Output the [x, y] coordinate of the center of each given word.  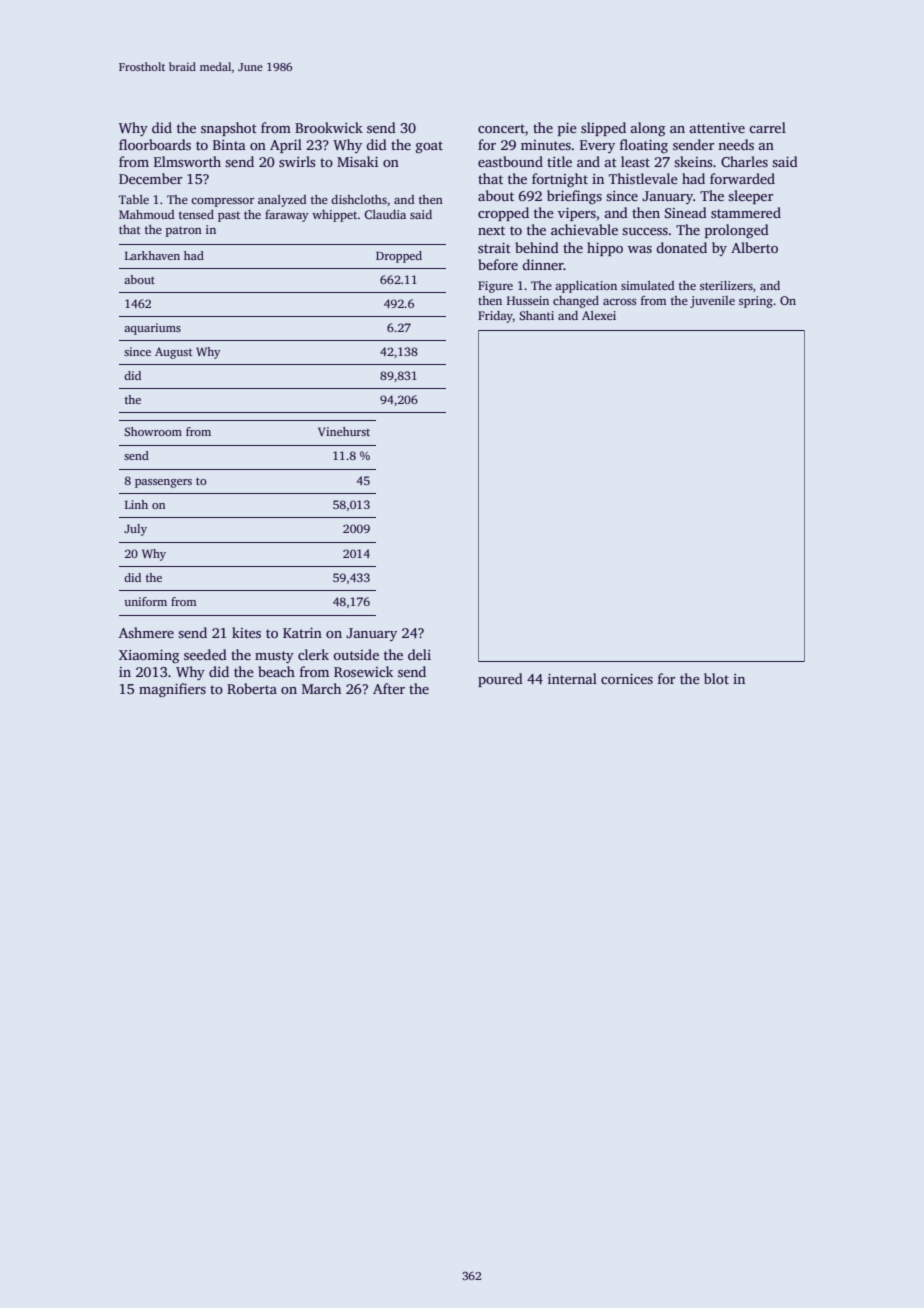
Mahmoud [147, 214]
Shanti [536, 315]
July [135, 530]
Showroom [153, 431]
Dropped [399, 257]
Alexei [599, 315]
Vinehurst [344, 431]
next [491, 230]
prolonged [737, 231]
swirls [297, 161]
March [321, 688]
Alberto [754, 247]
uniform [145, 601]
